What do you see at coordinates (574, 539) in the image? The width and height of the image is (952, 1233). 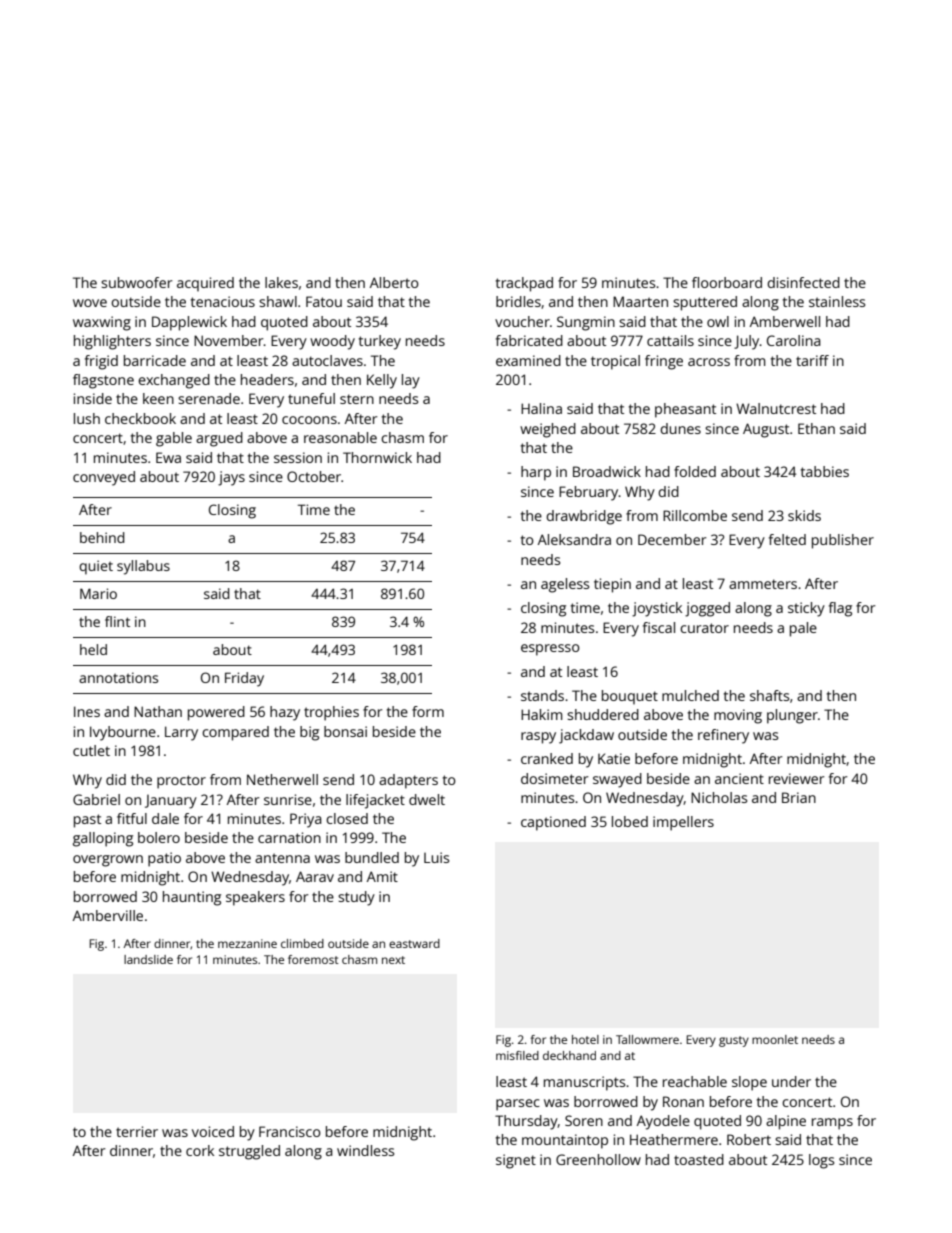 I see `Aleksandra` at bounding box center [574, 539].
